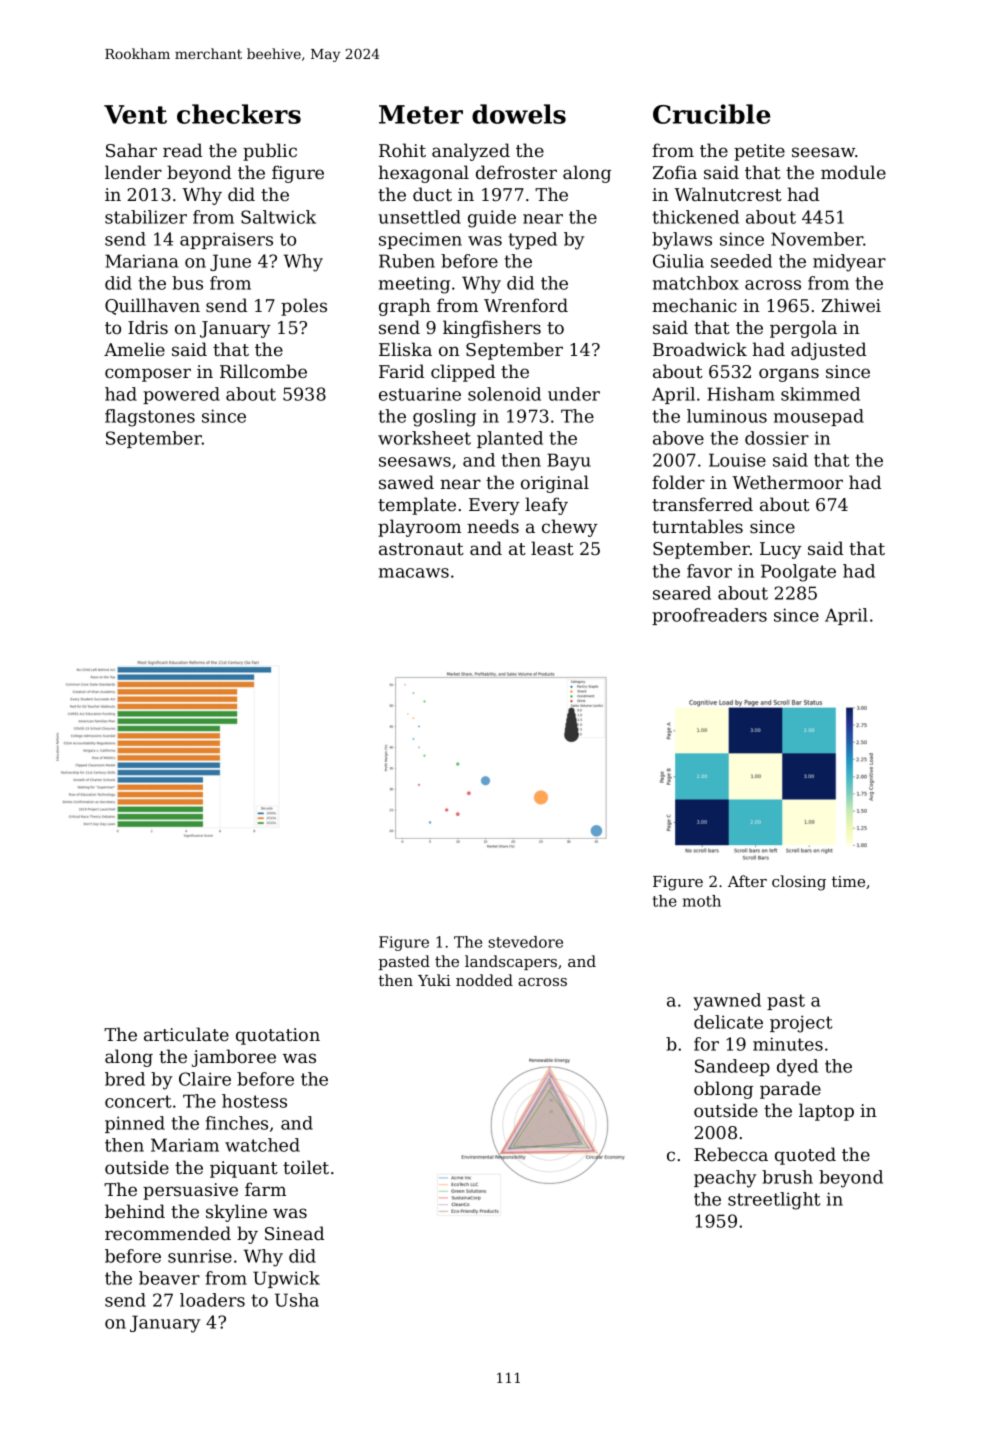 This image has width=991, height=1435. What do you see at coordinates (526, 305) in the image?
I see `Wrenford` at bounding box center [526, 305].
